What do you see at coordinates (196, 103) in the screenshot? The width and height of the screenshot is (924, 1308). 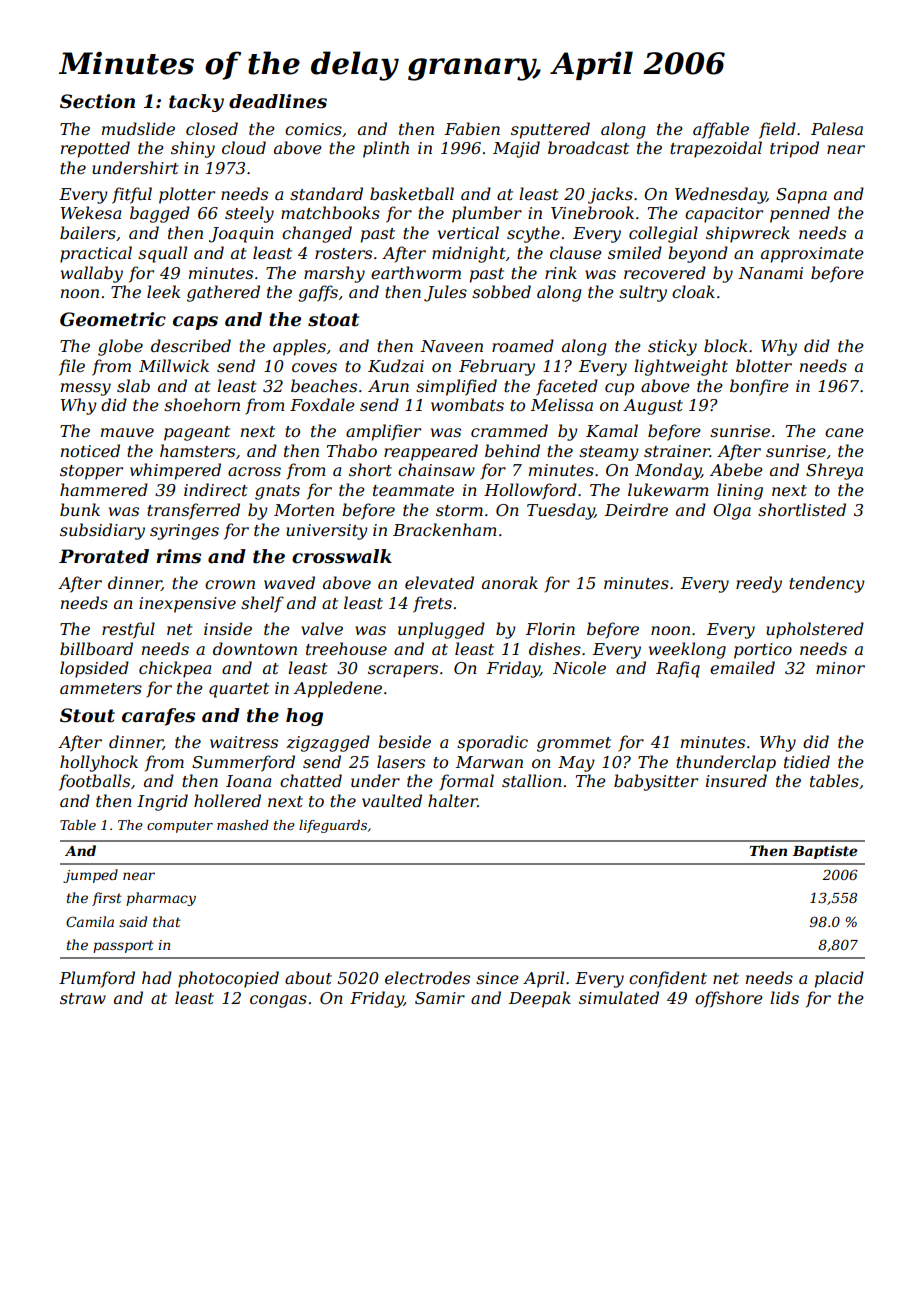 I see `tacky` at bounding box center [196, 103].
